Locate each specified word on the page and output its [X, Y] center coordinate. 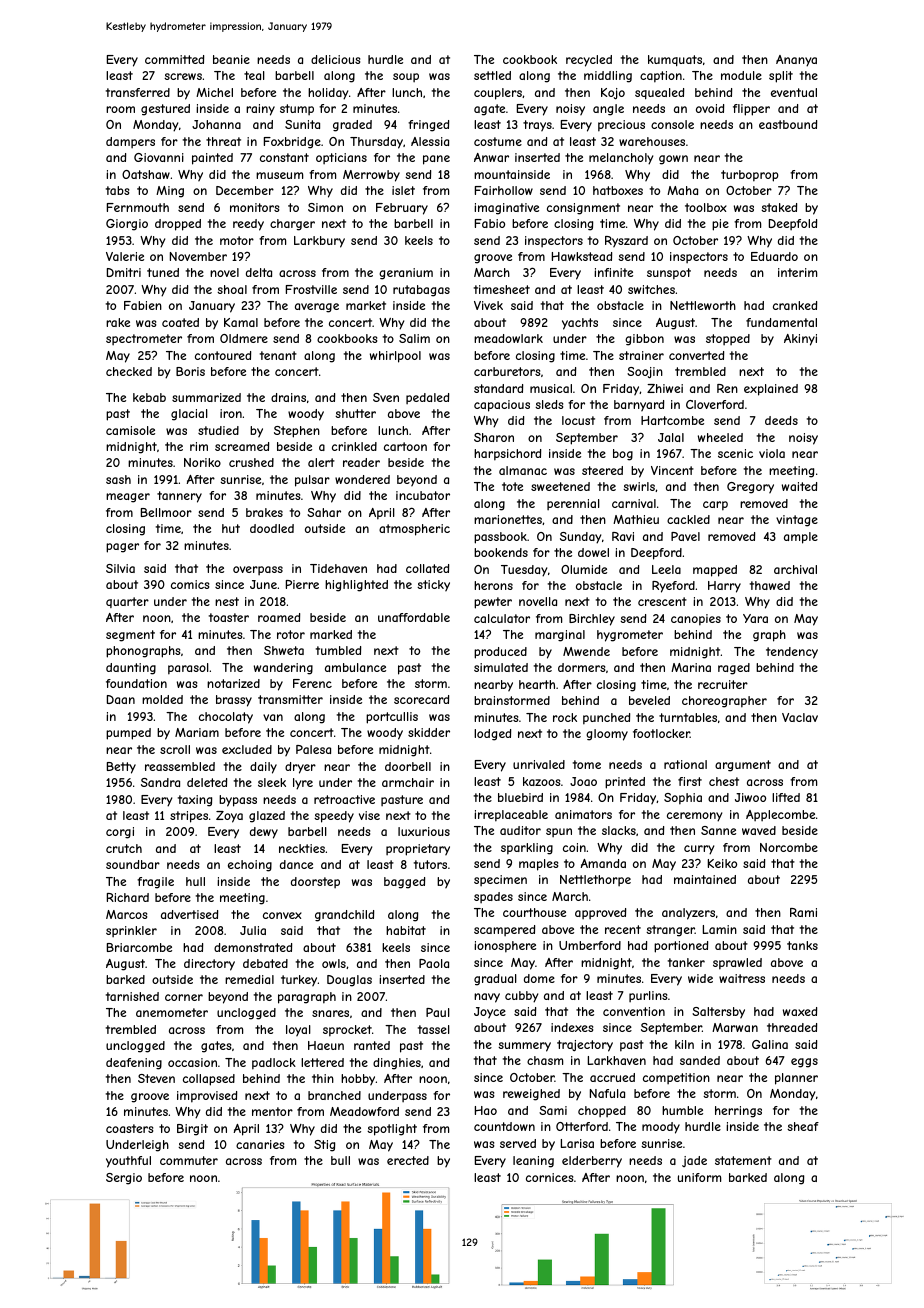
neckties [302, 848]
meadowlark [508, 338]
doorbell [408, 766]
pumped [128, 734]
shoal [232, 289]
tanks [802, 945]
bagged [404, 883]
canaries [260, 1144]
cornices [549, 1177]
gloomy [607, 735]
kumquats [675, 60]
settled [492, 75]
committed [174, 59]
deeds [781, 420]
